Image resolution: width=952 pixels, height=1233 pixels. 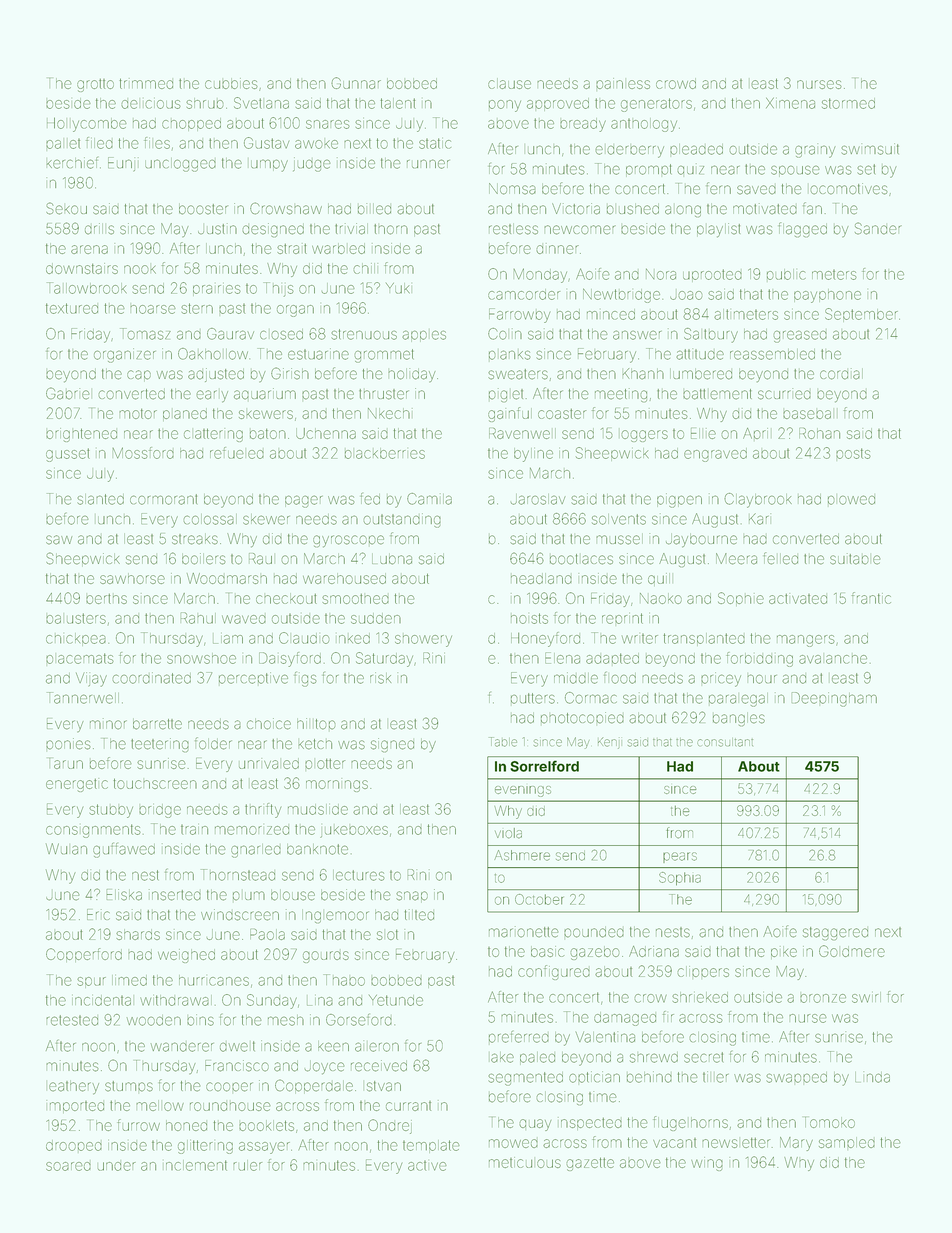 What do you see at coordinates (81, 435) in the screenshot?
I see `brightened` at bounding box center [81, 435].
